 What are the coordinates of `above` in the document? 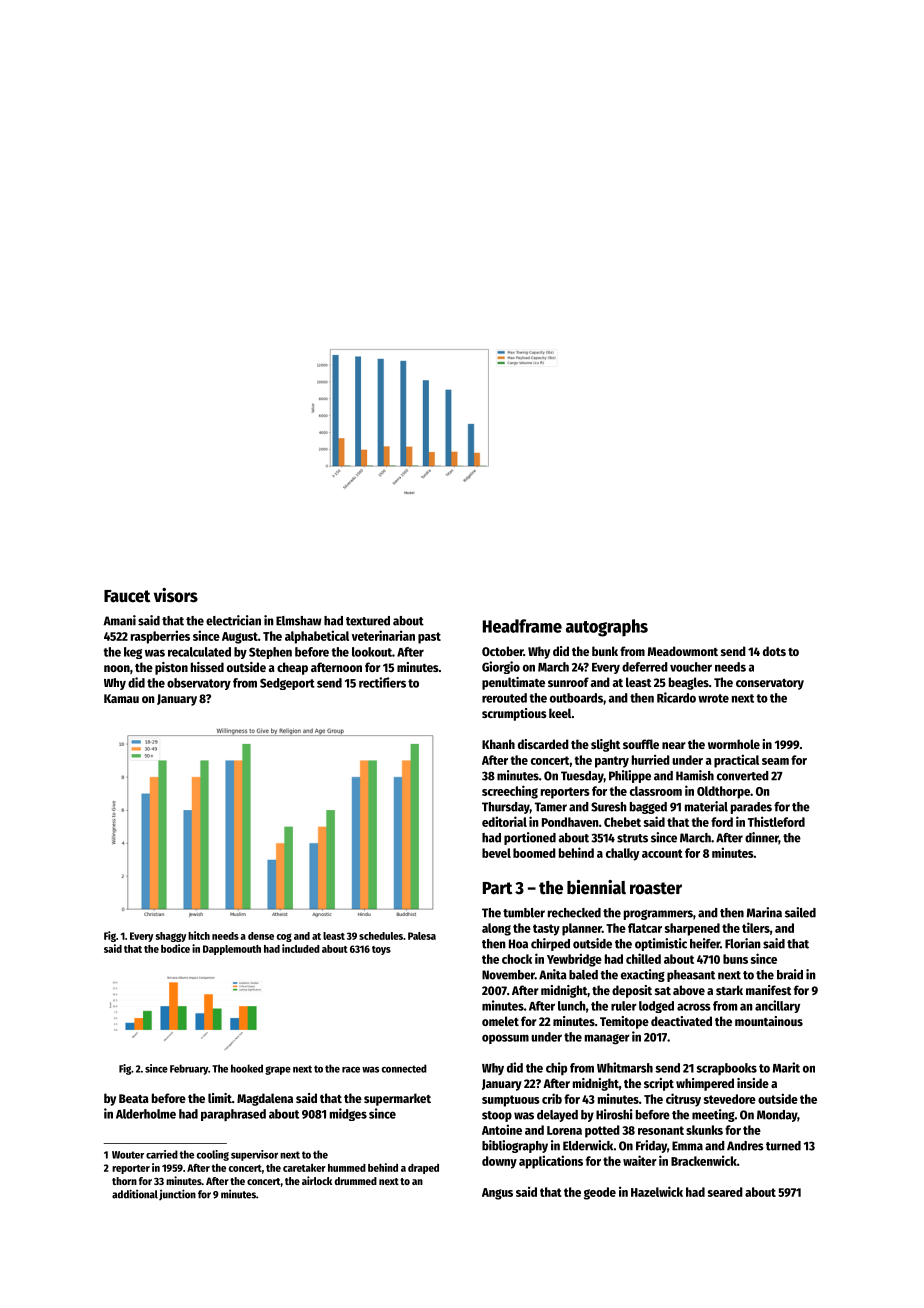 It's located at (689, 990).
